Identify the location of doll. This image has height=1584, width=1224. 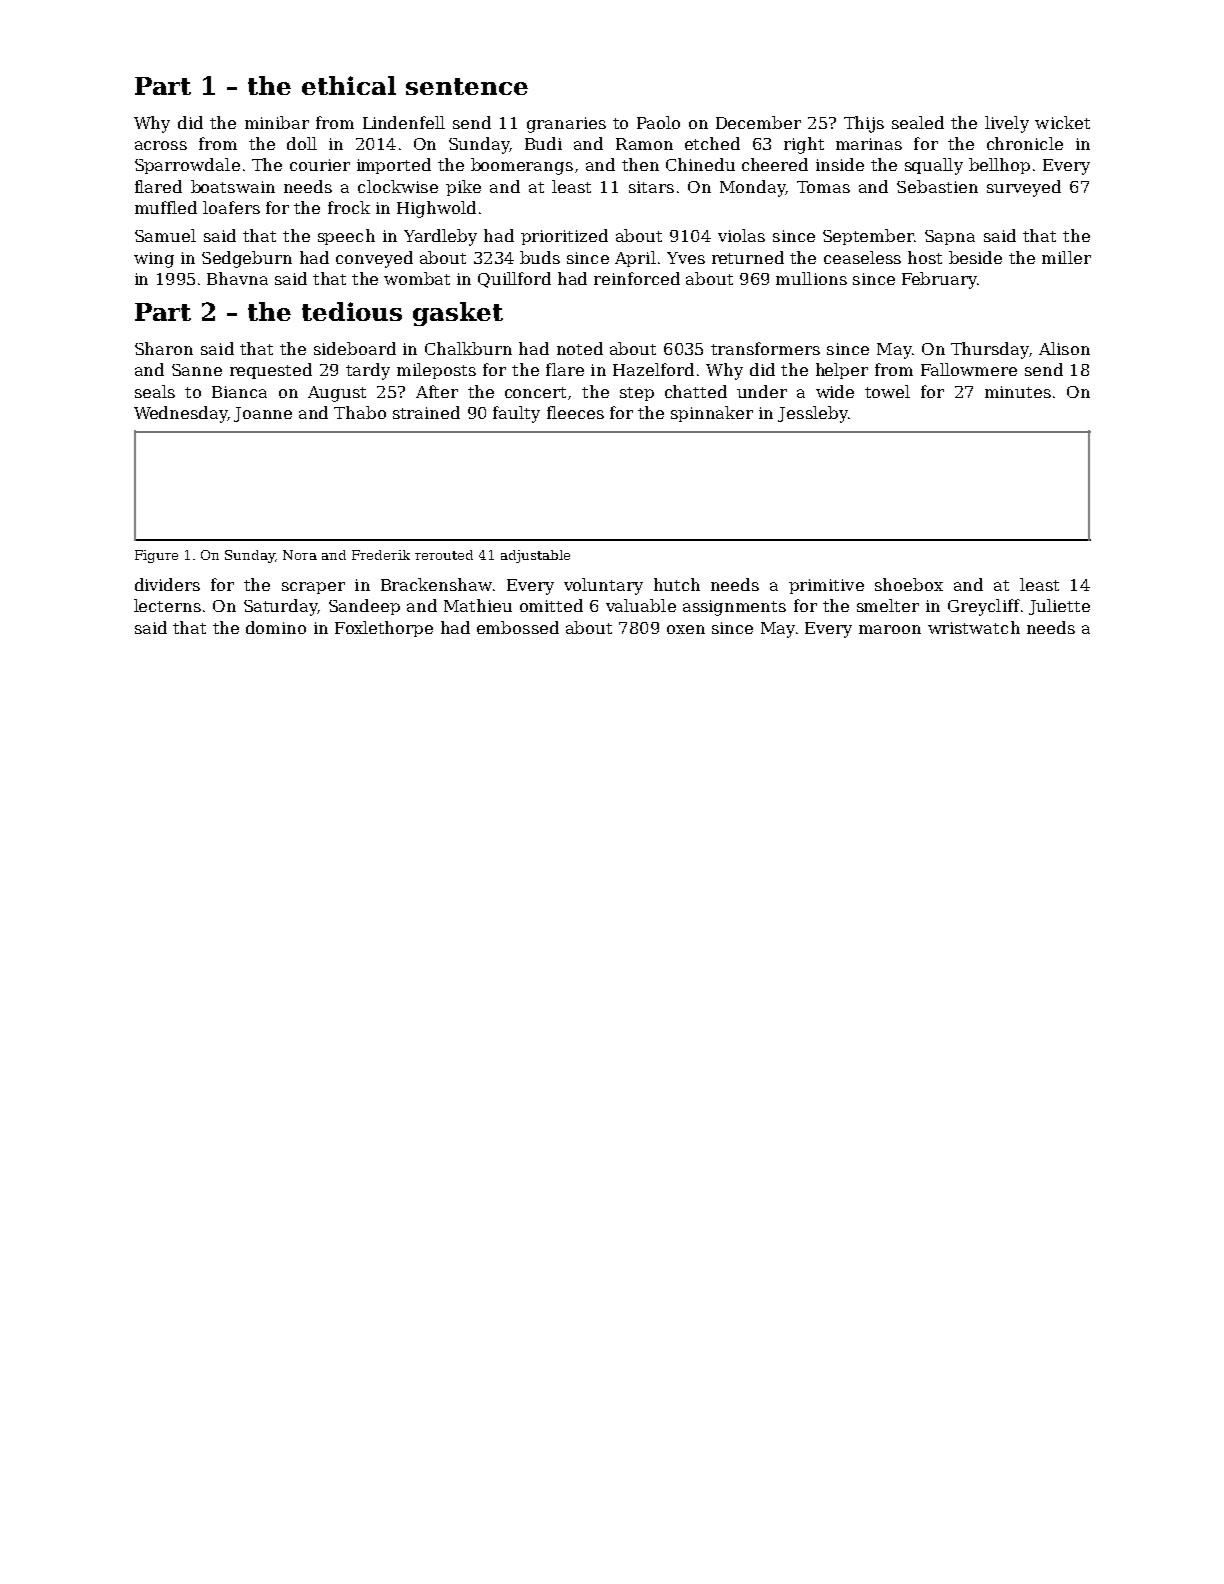
(302, 143).
